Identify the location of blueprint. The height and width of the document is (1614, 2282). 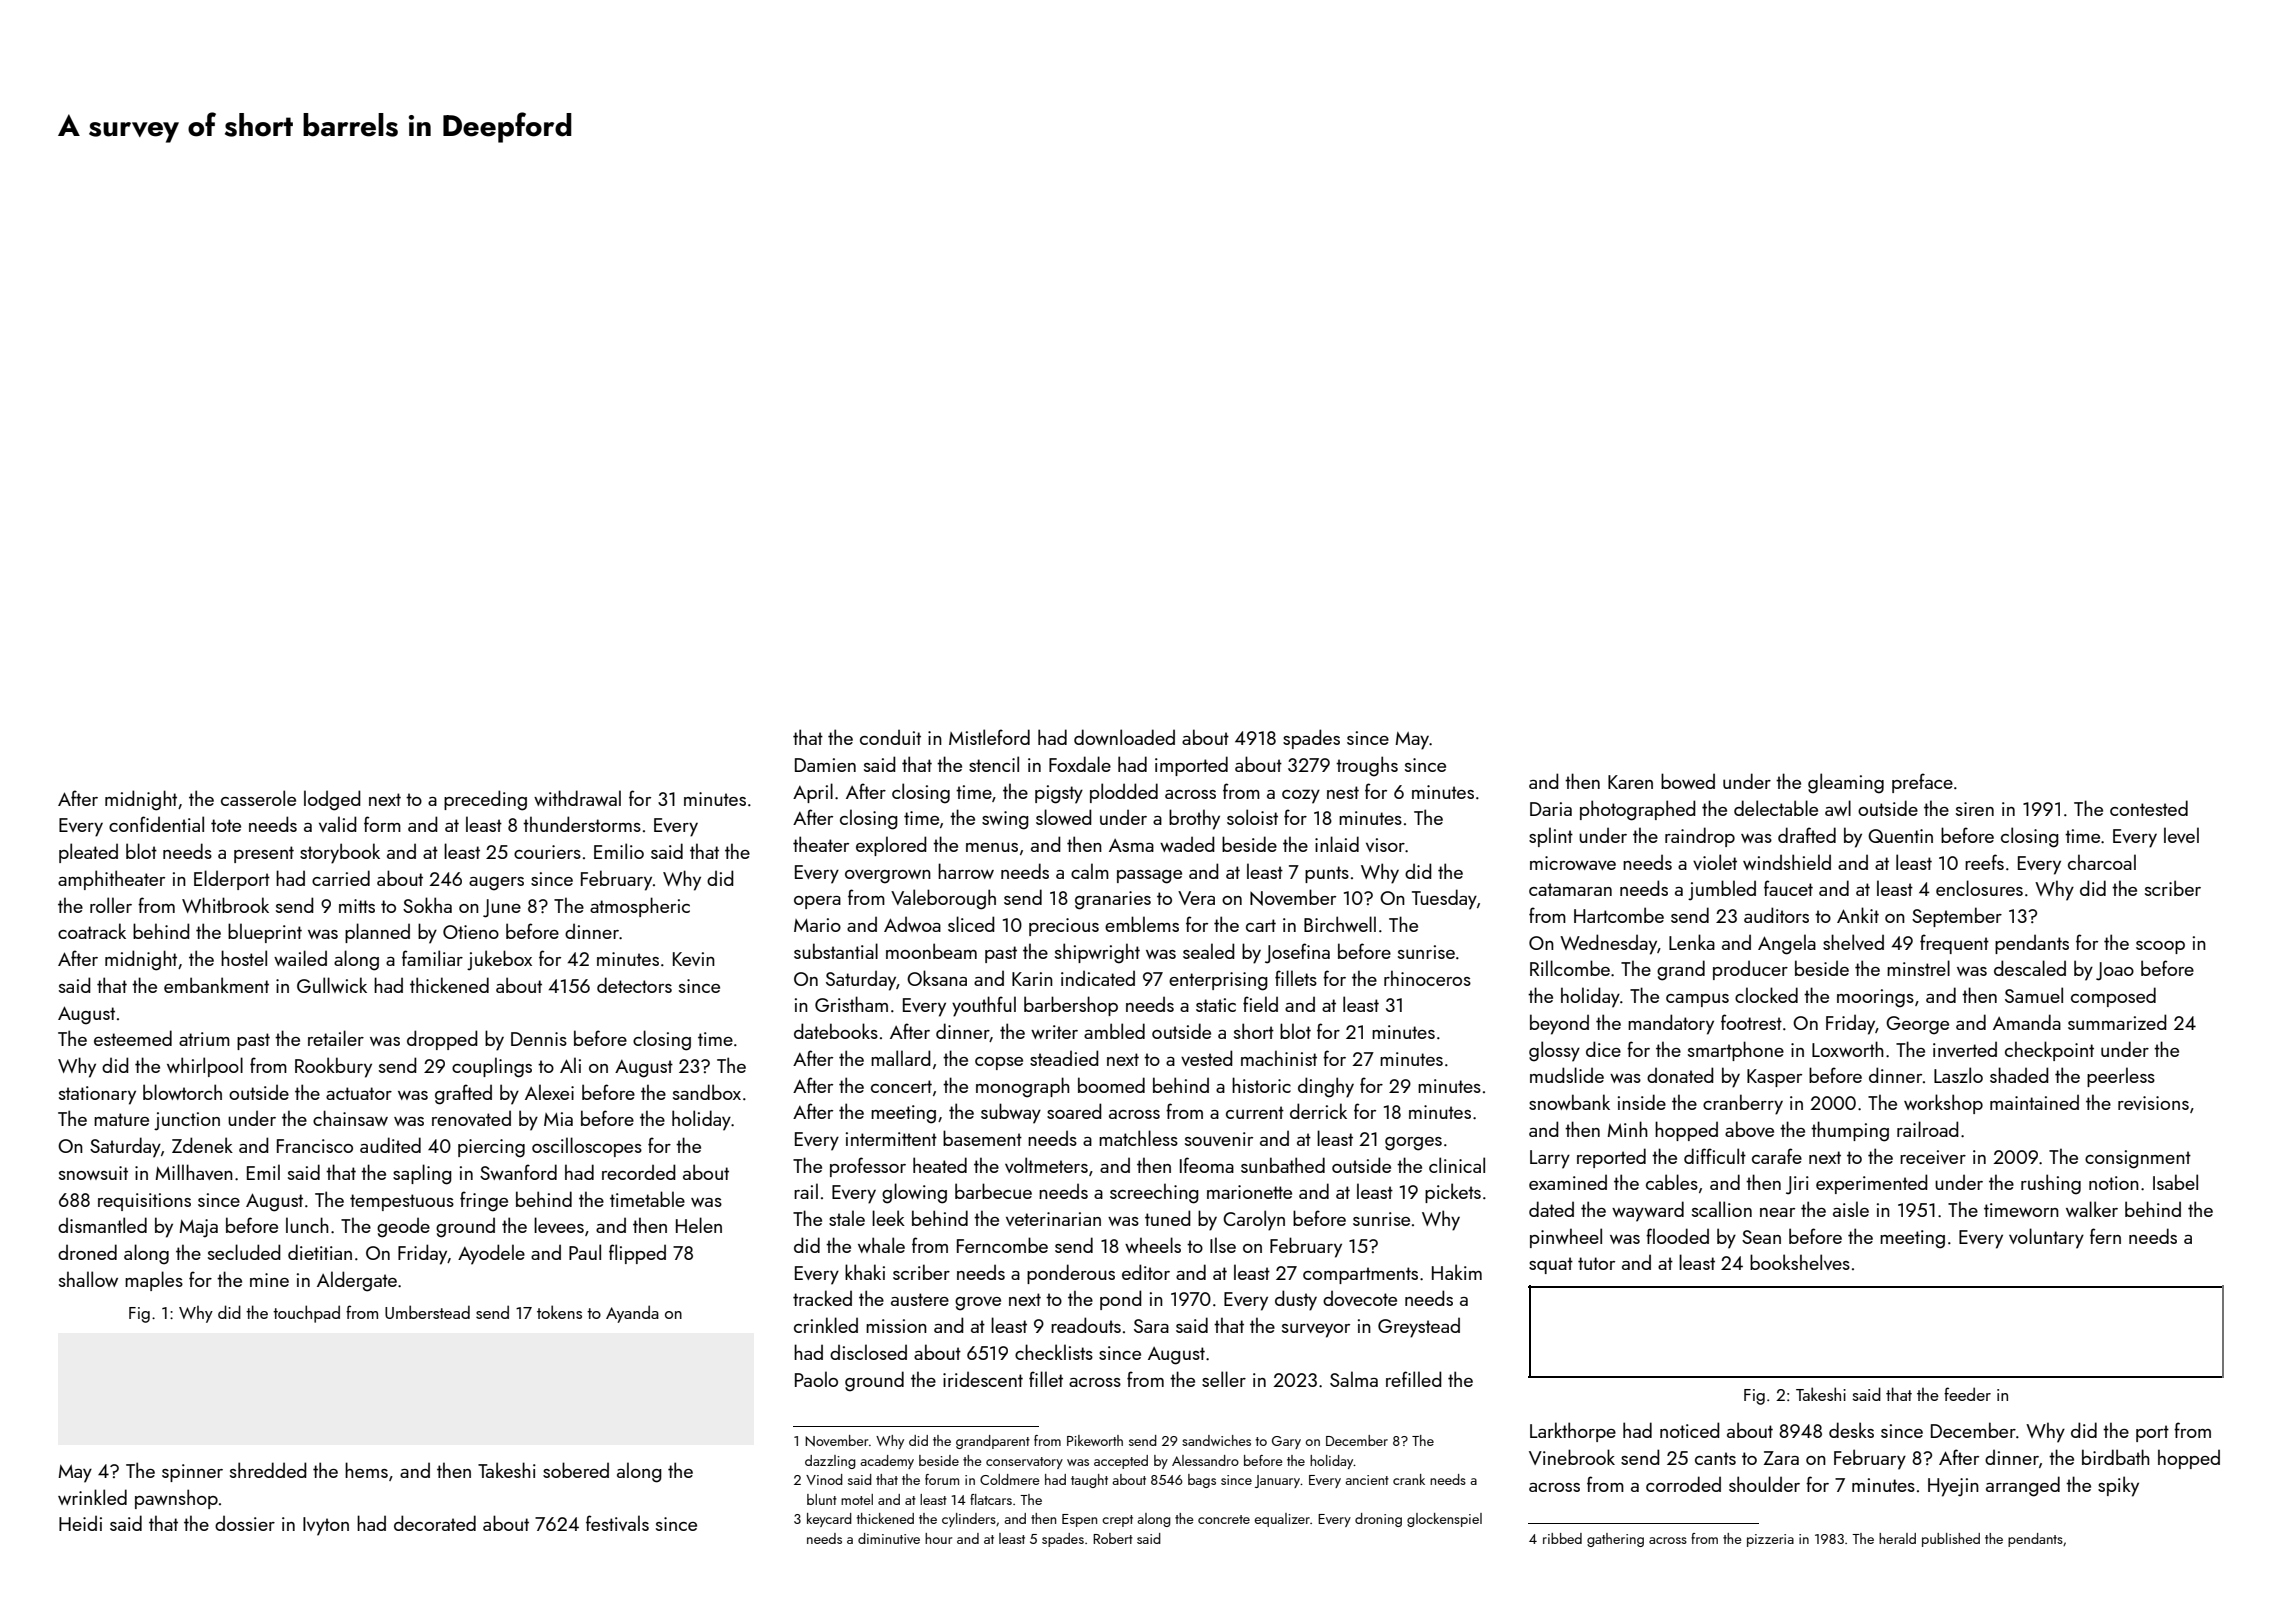
(265, 933).
